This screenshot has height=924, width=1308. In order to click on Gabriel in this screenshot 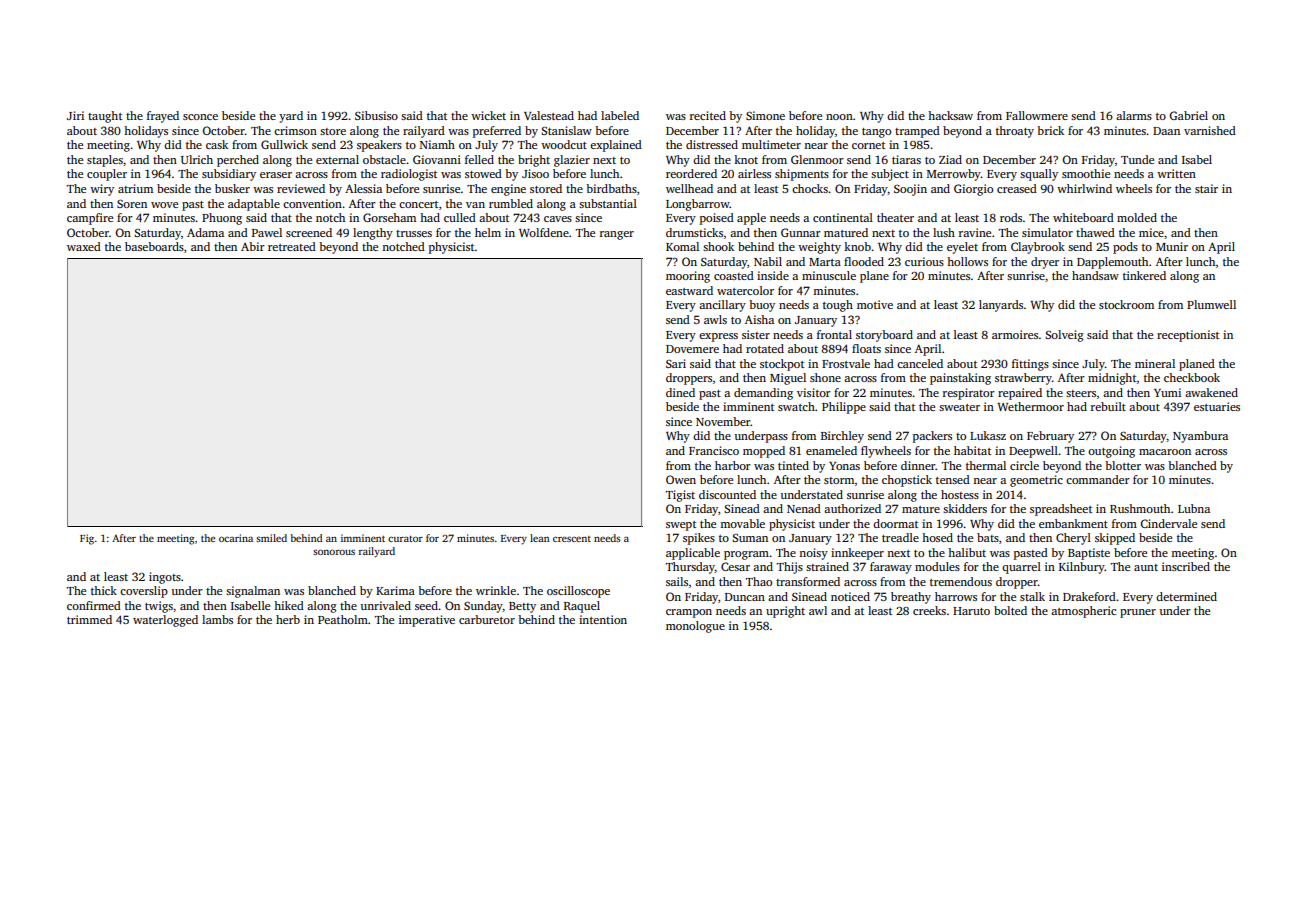, I will do `click(1188, 115)`.
